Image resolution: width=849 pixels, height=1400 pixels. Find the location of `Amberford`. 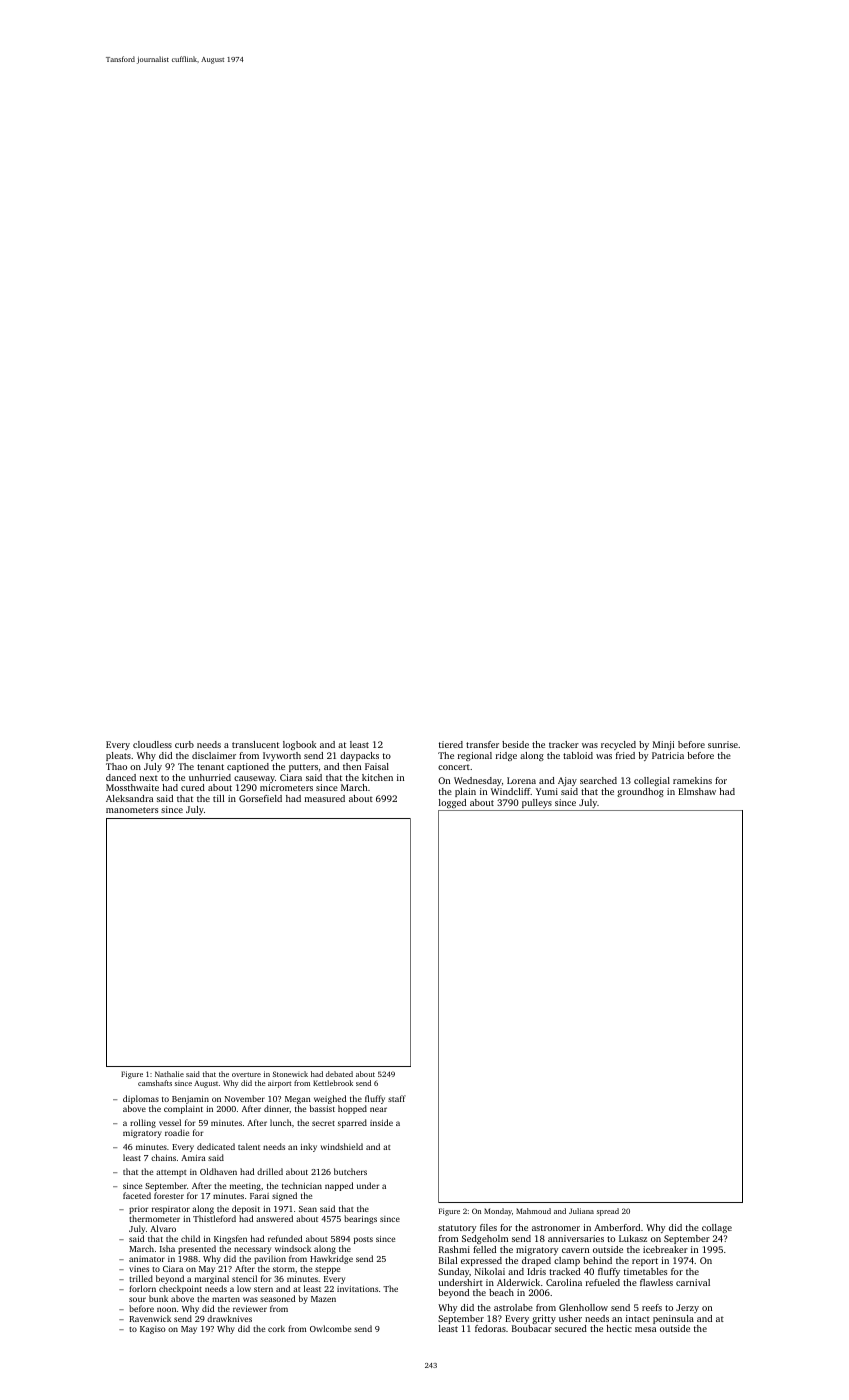

Amberford is located at coordinates (617, 1227).
